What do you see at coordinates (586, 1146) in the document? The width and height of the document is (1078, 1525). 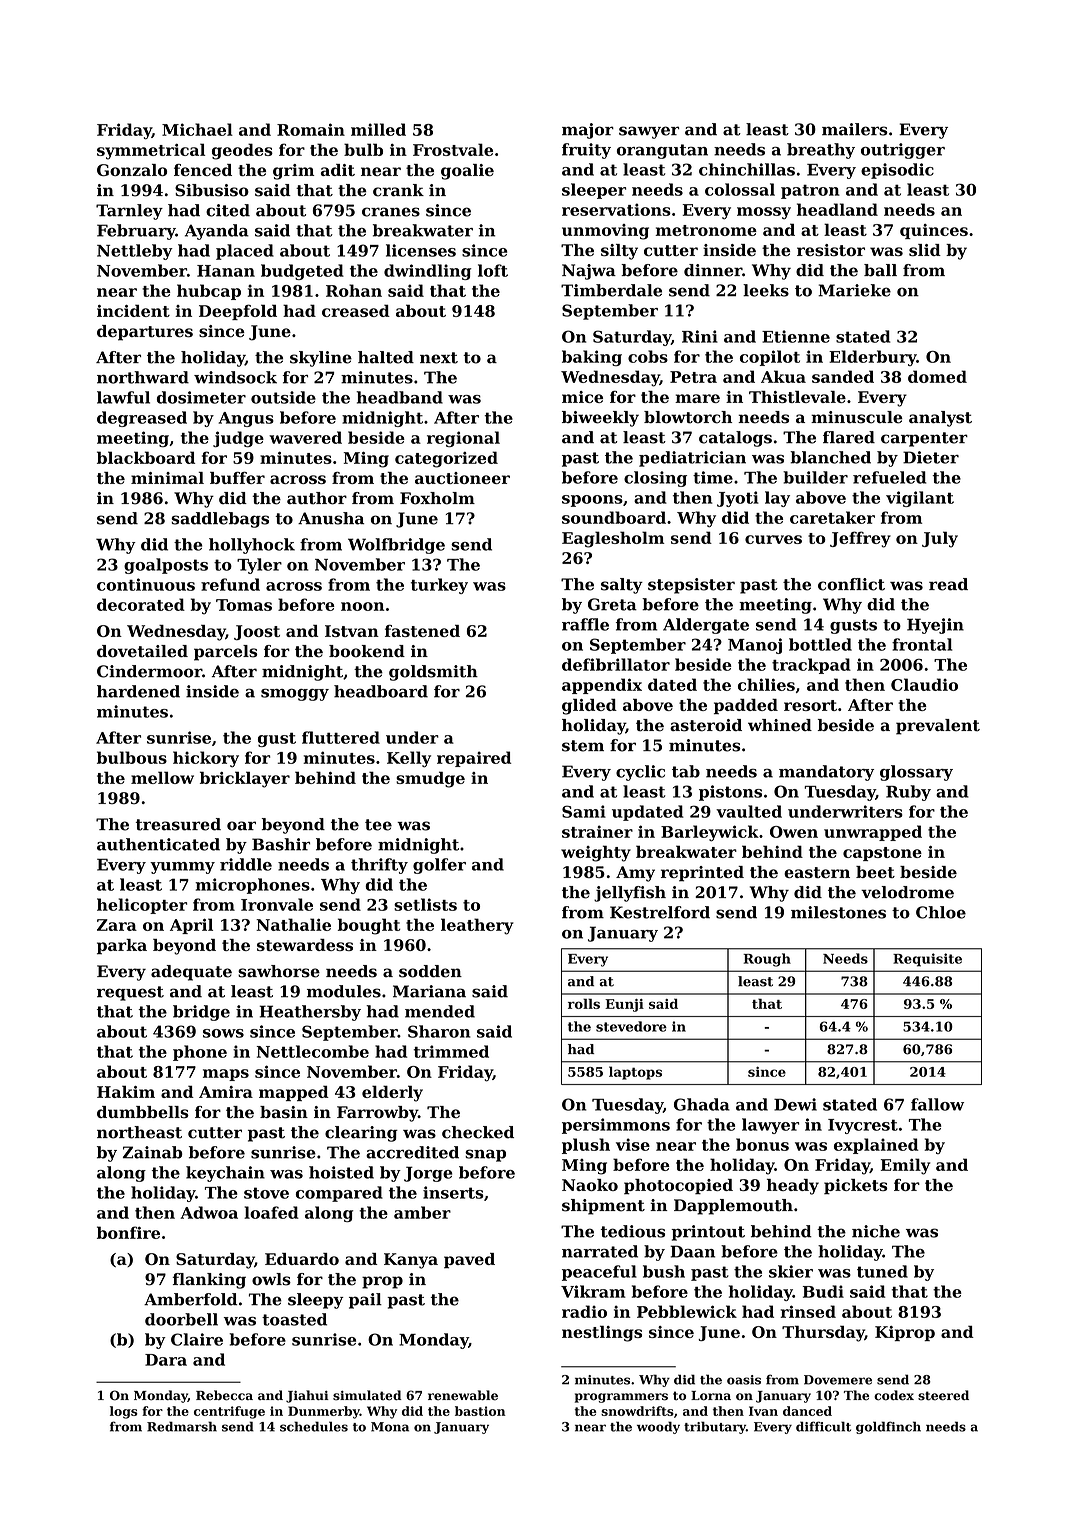 I see `plush` at bounding box center [586, 1146].
